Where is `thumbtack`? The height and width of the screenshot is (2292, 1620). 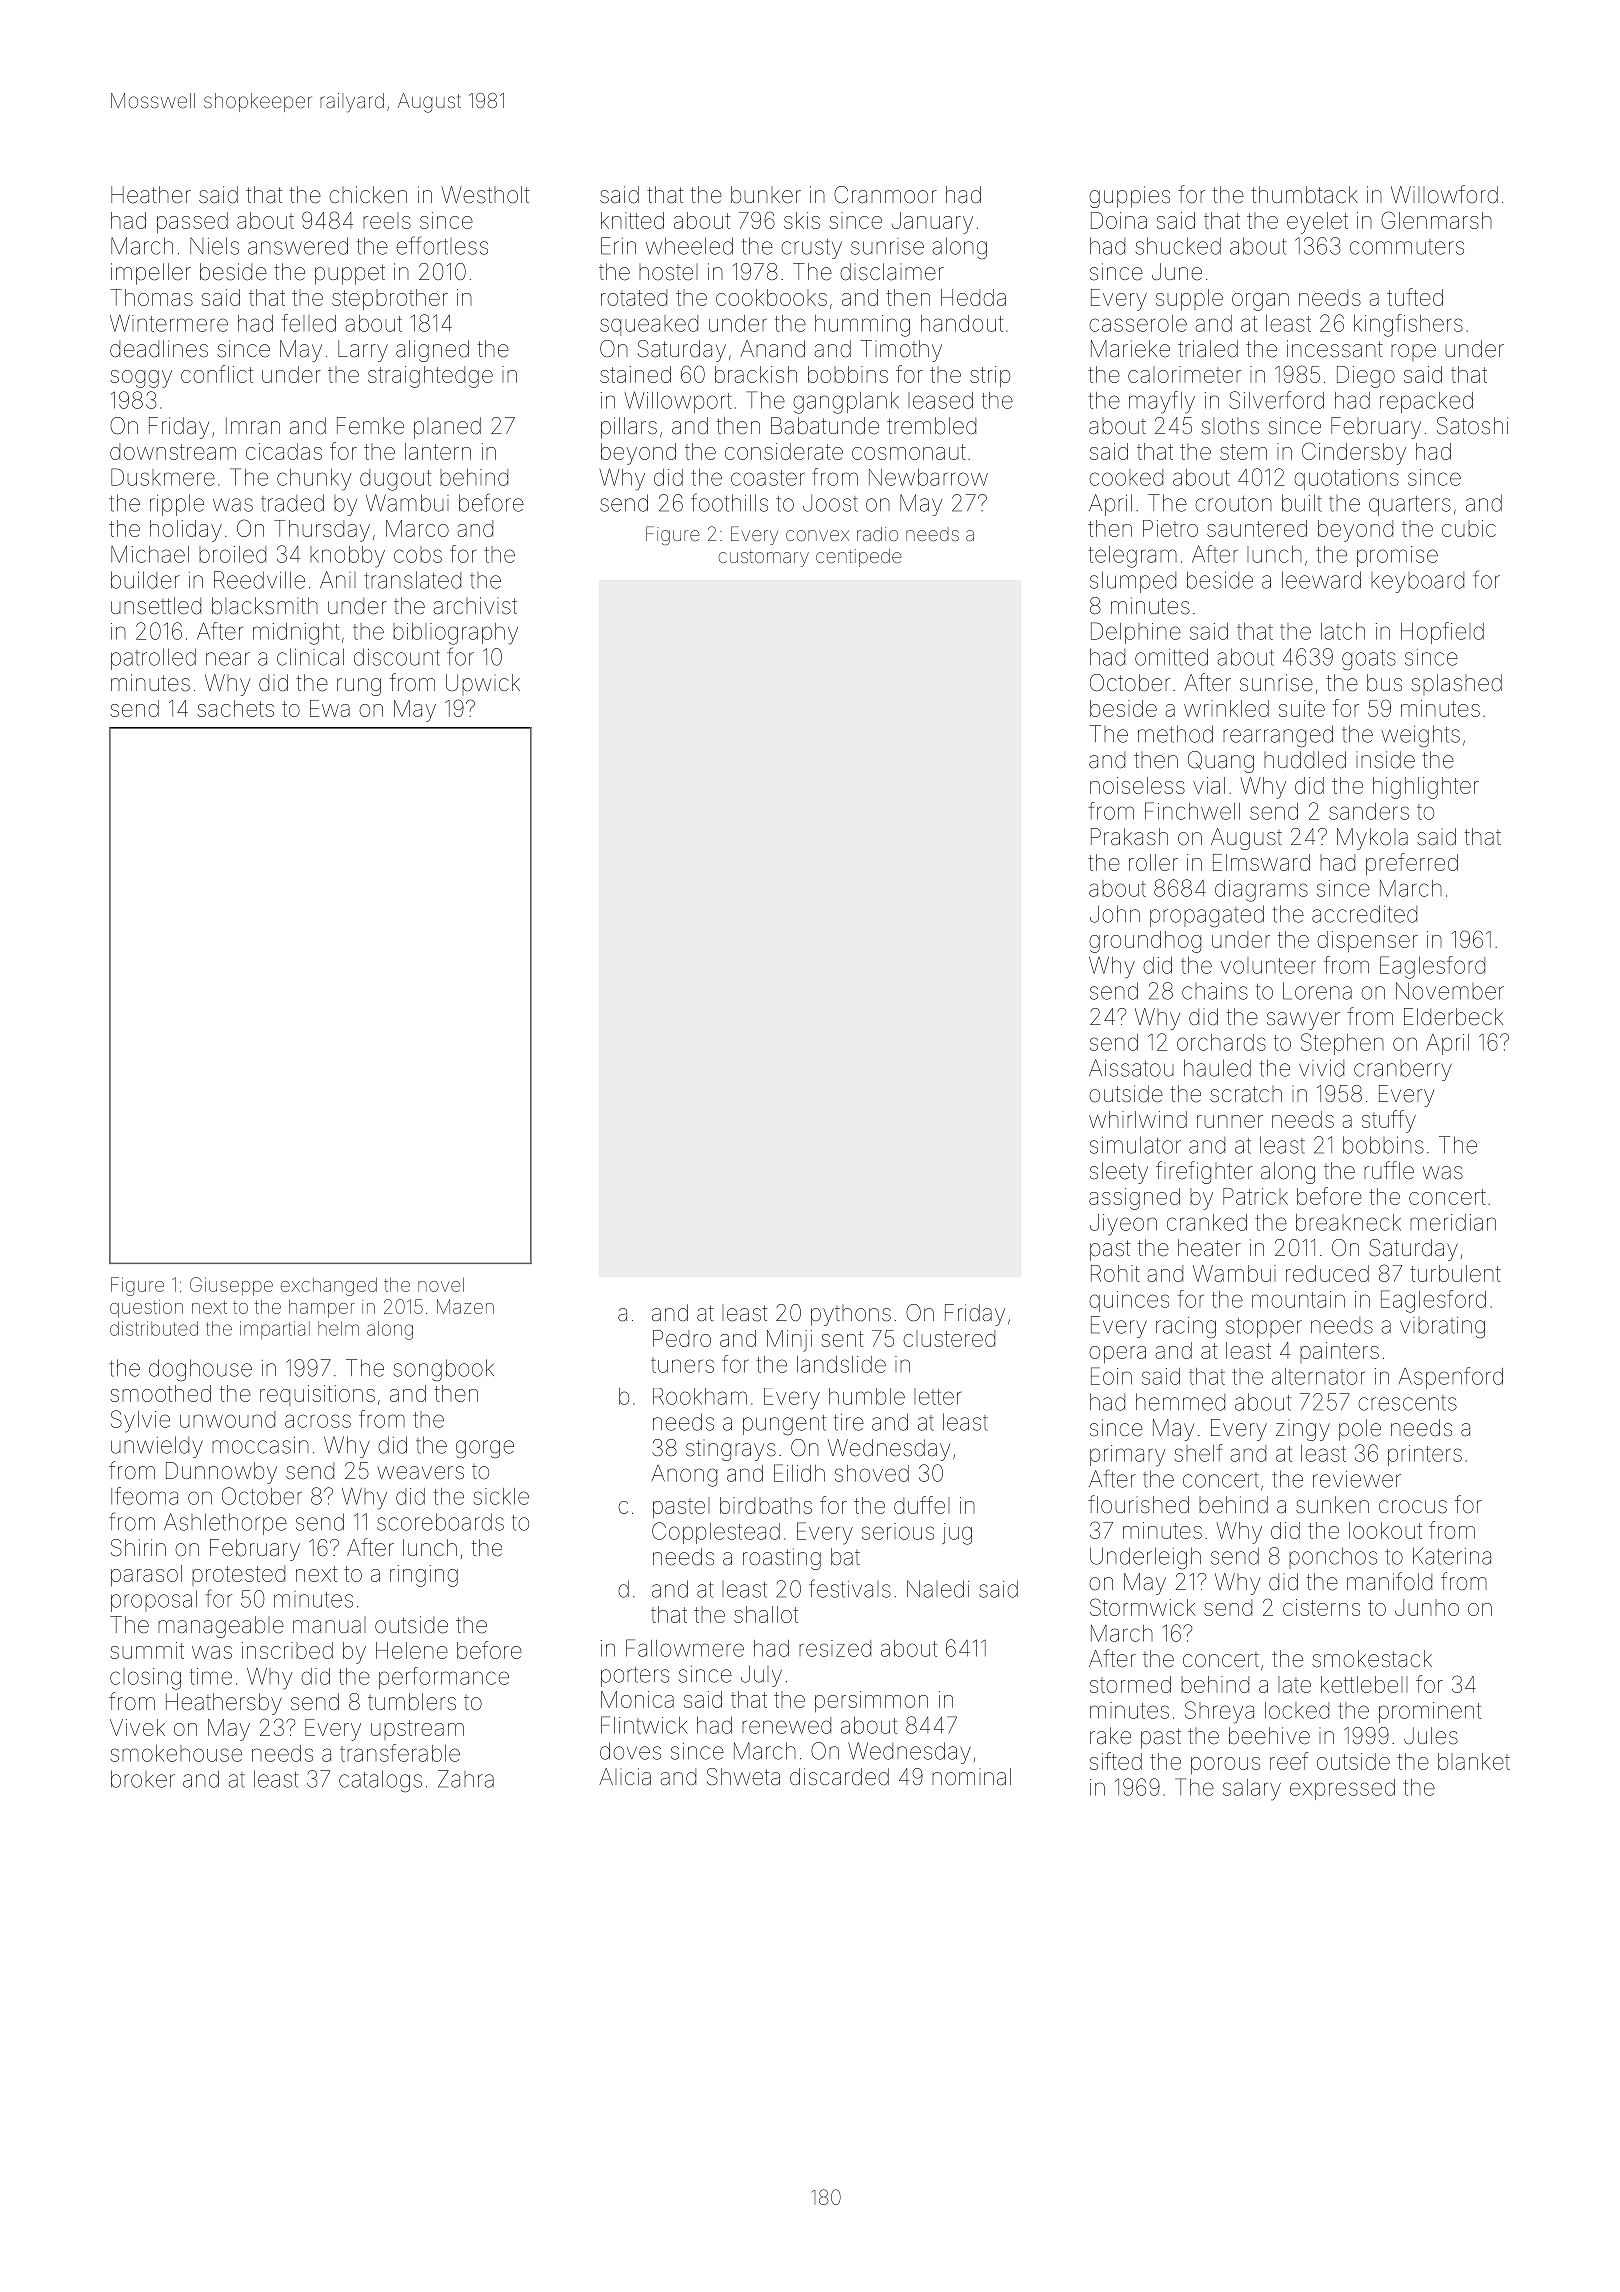 thumbtack is located at coordinates (1304, 194).
